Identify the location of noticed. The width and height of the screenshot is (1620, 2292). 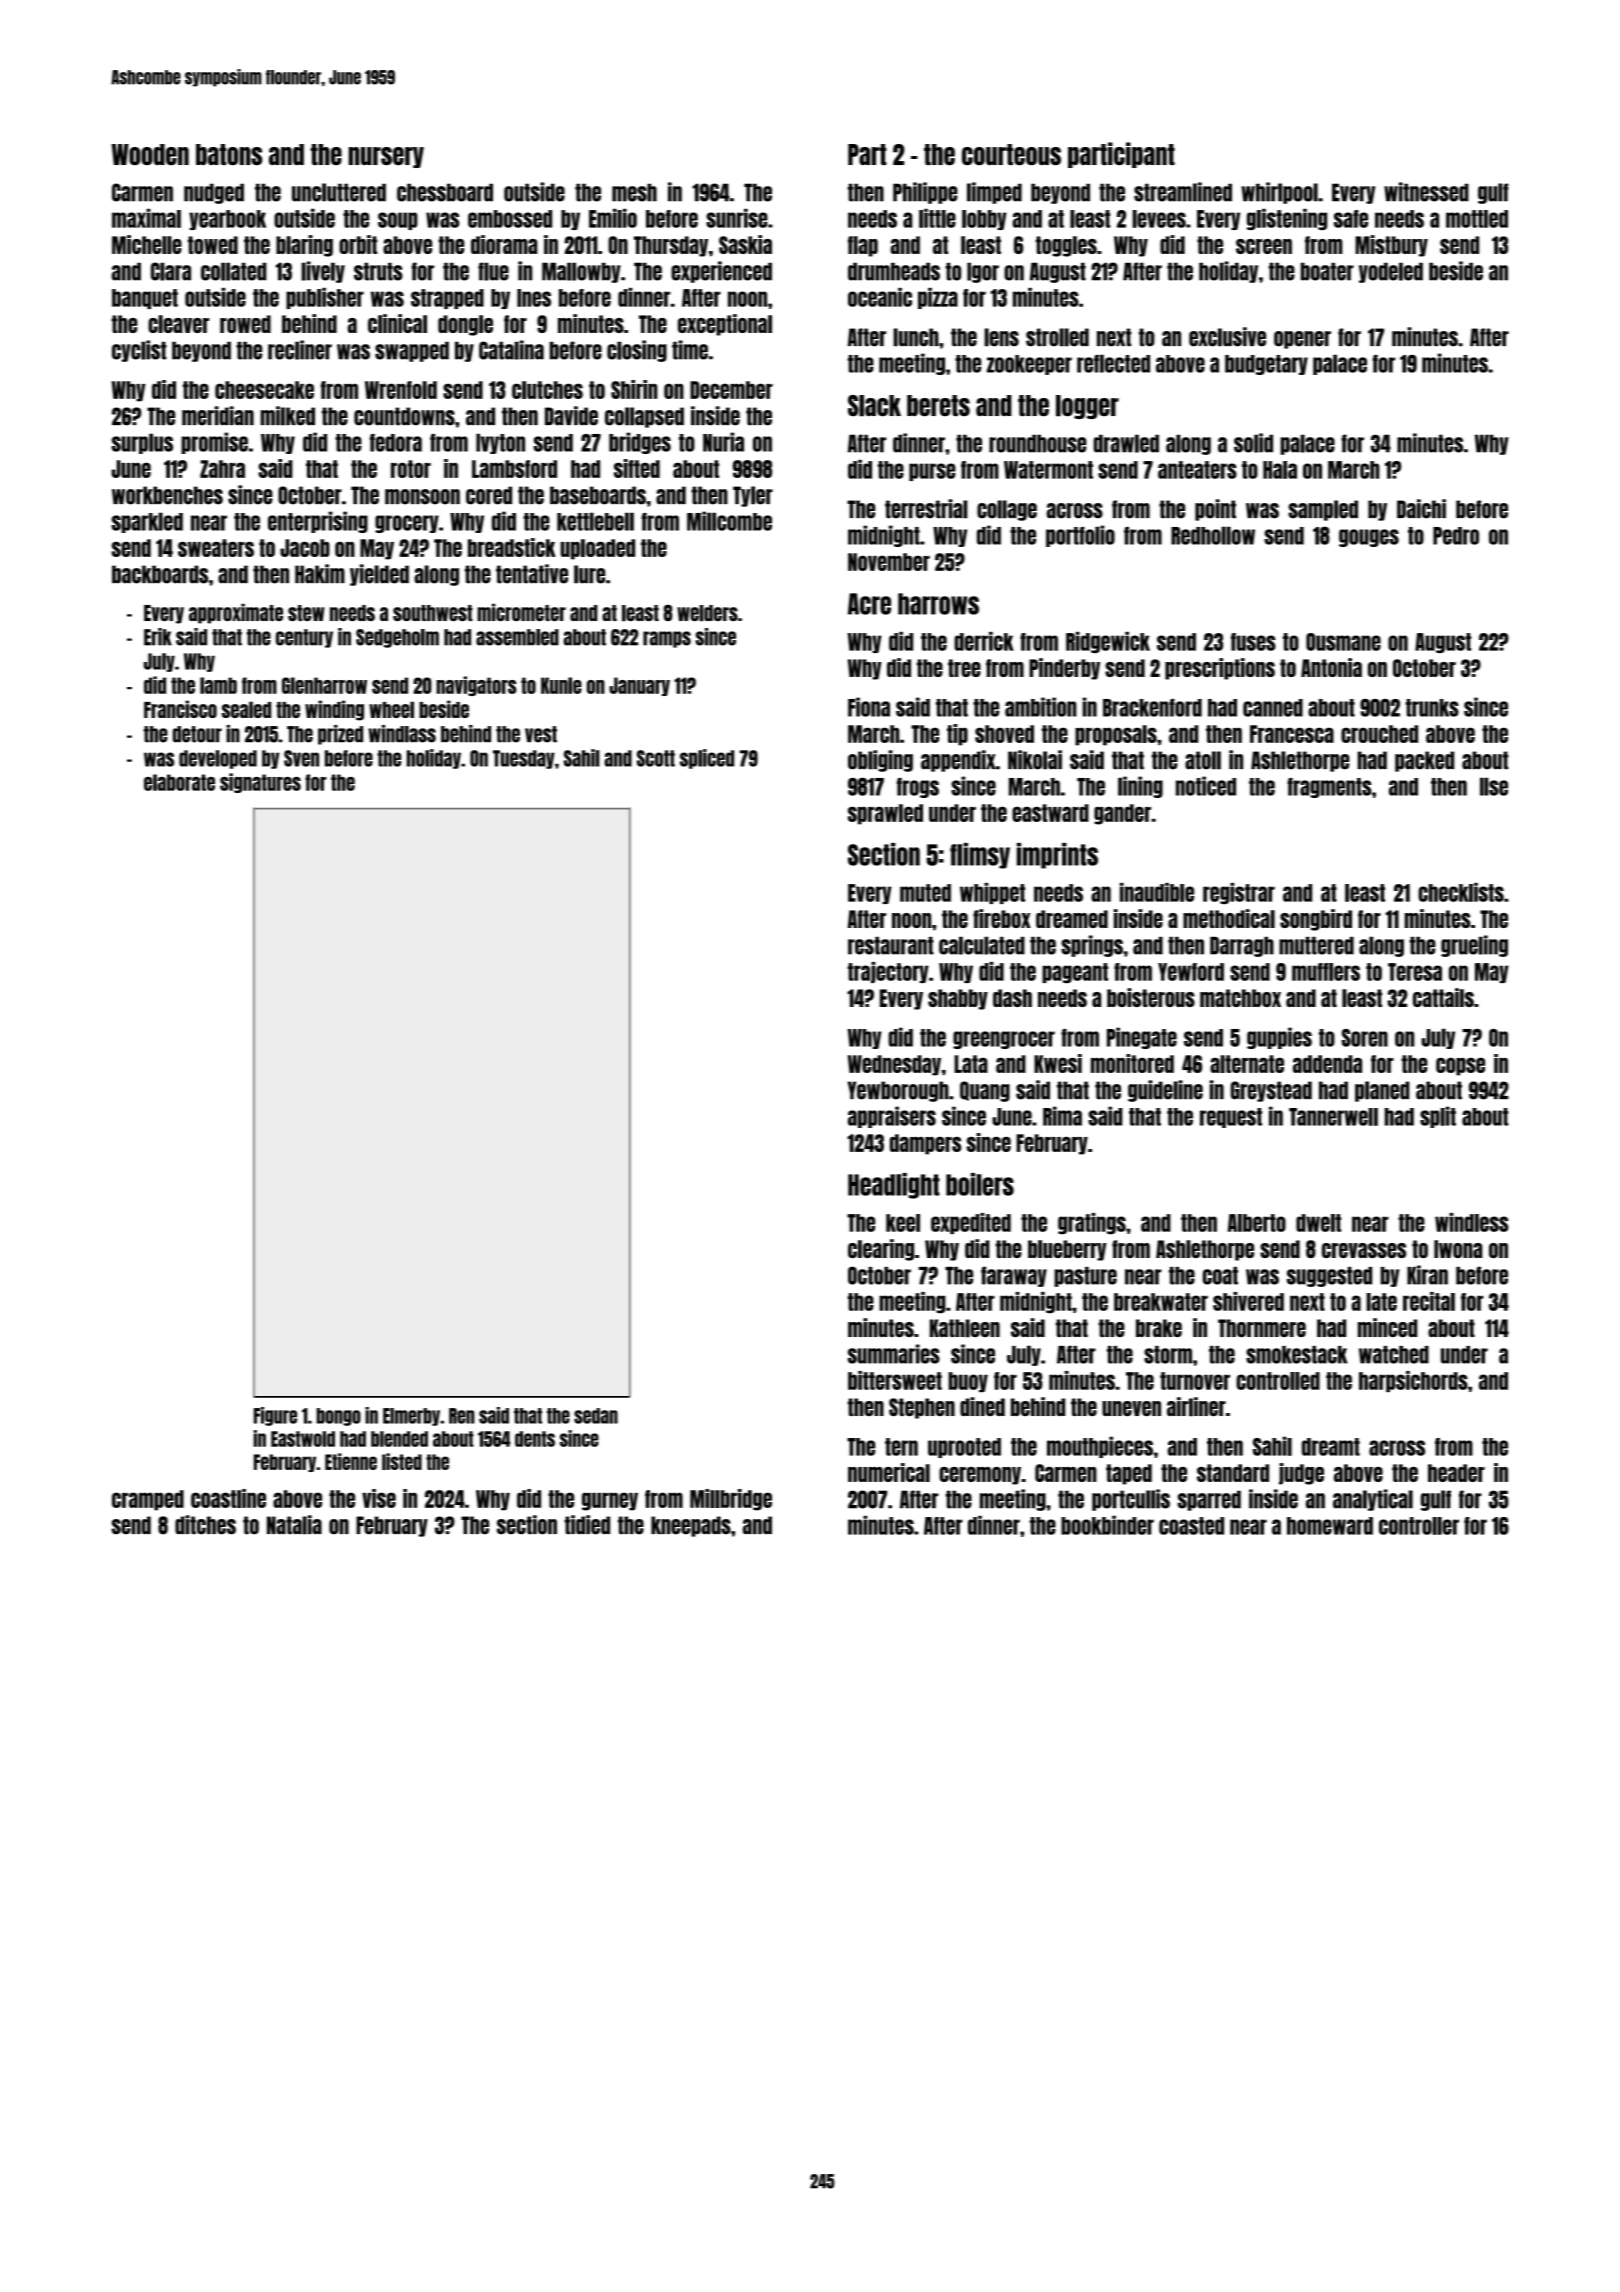
(1206, 786).
